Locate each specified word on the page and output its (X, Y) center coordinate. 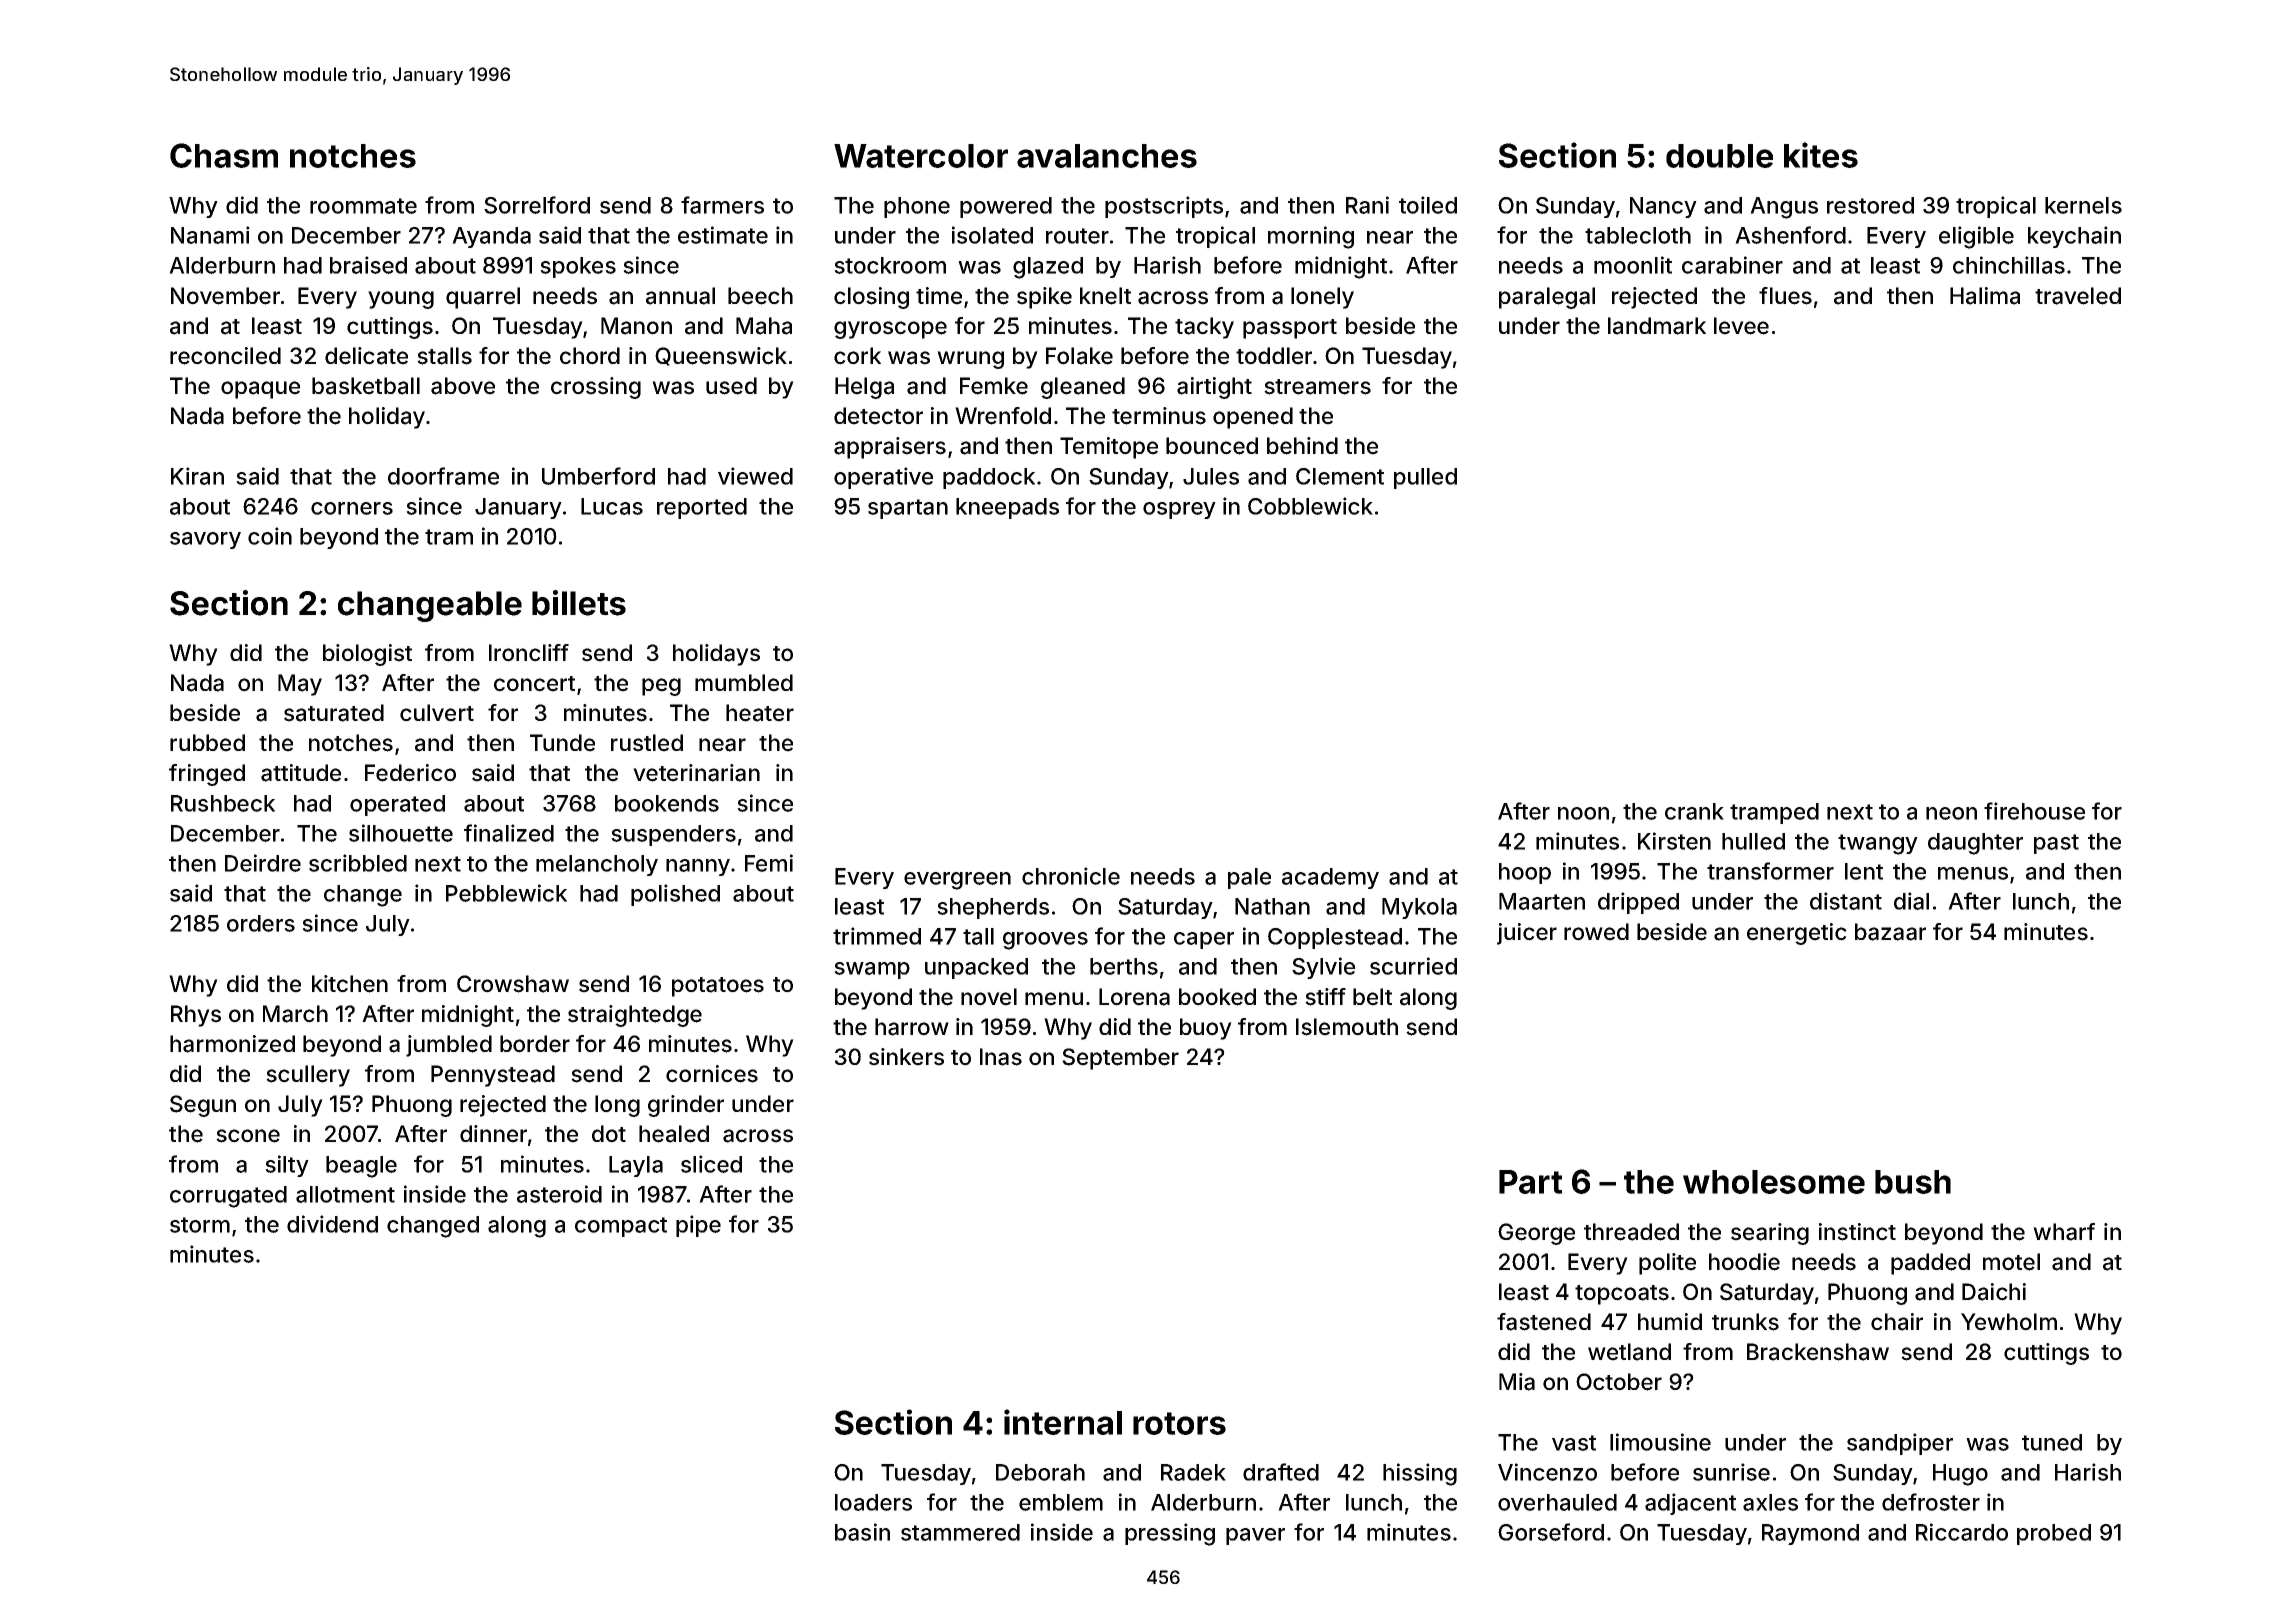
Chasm (224, 155)
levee (1741, 326)
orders (261, 923)
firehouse (2034, 811)
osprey (1179, 510)
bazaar (1890, 932)
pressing (1170, 1534)
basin (862, 1532)
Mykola (1419, 908)
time (939, 296)
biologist (367, 655)
